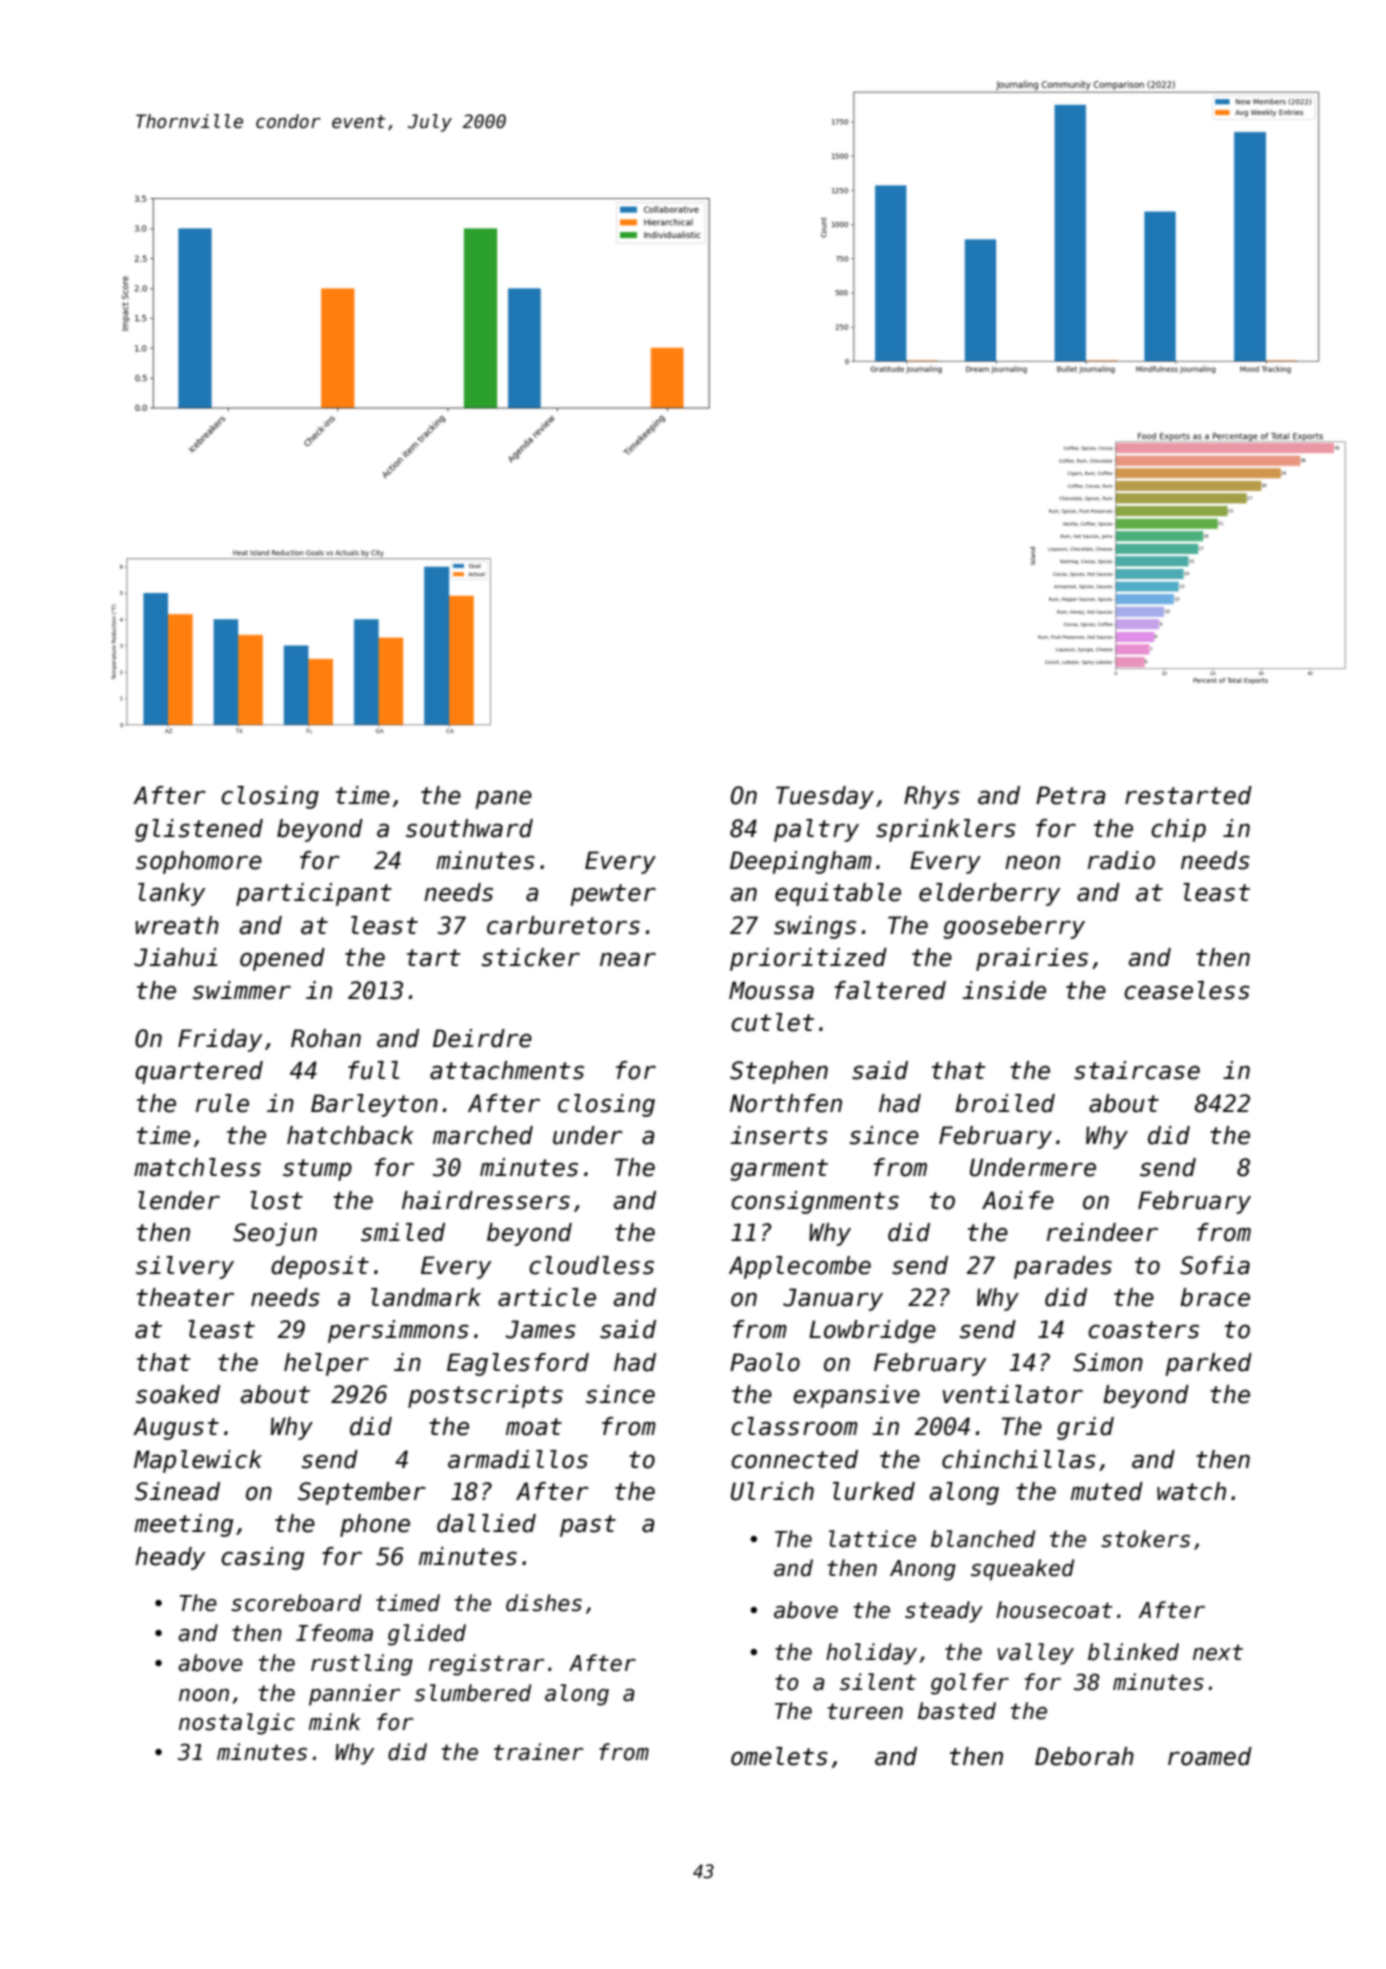 The image size is (1386, 1969). I want to click on ceaseless, so click(1187, 990).
